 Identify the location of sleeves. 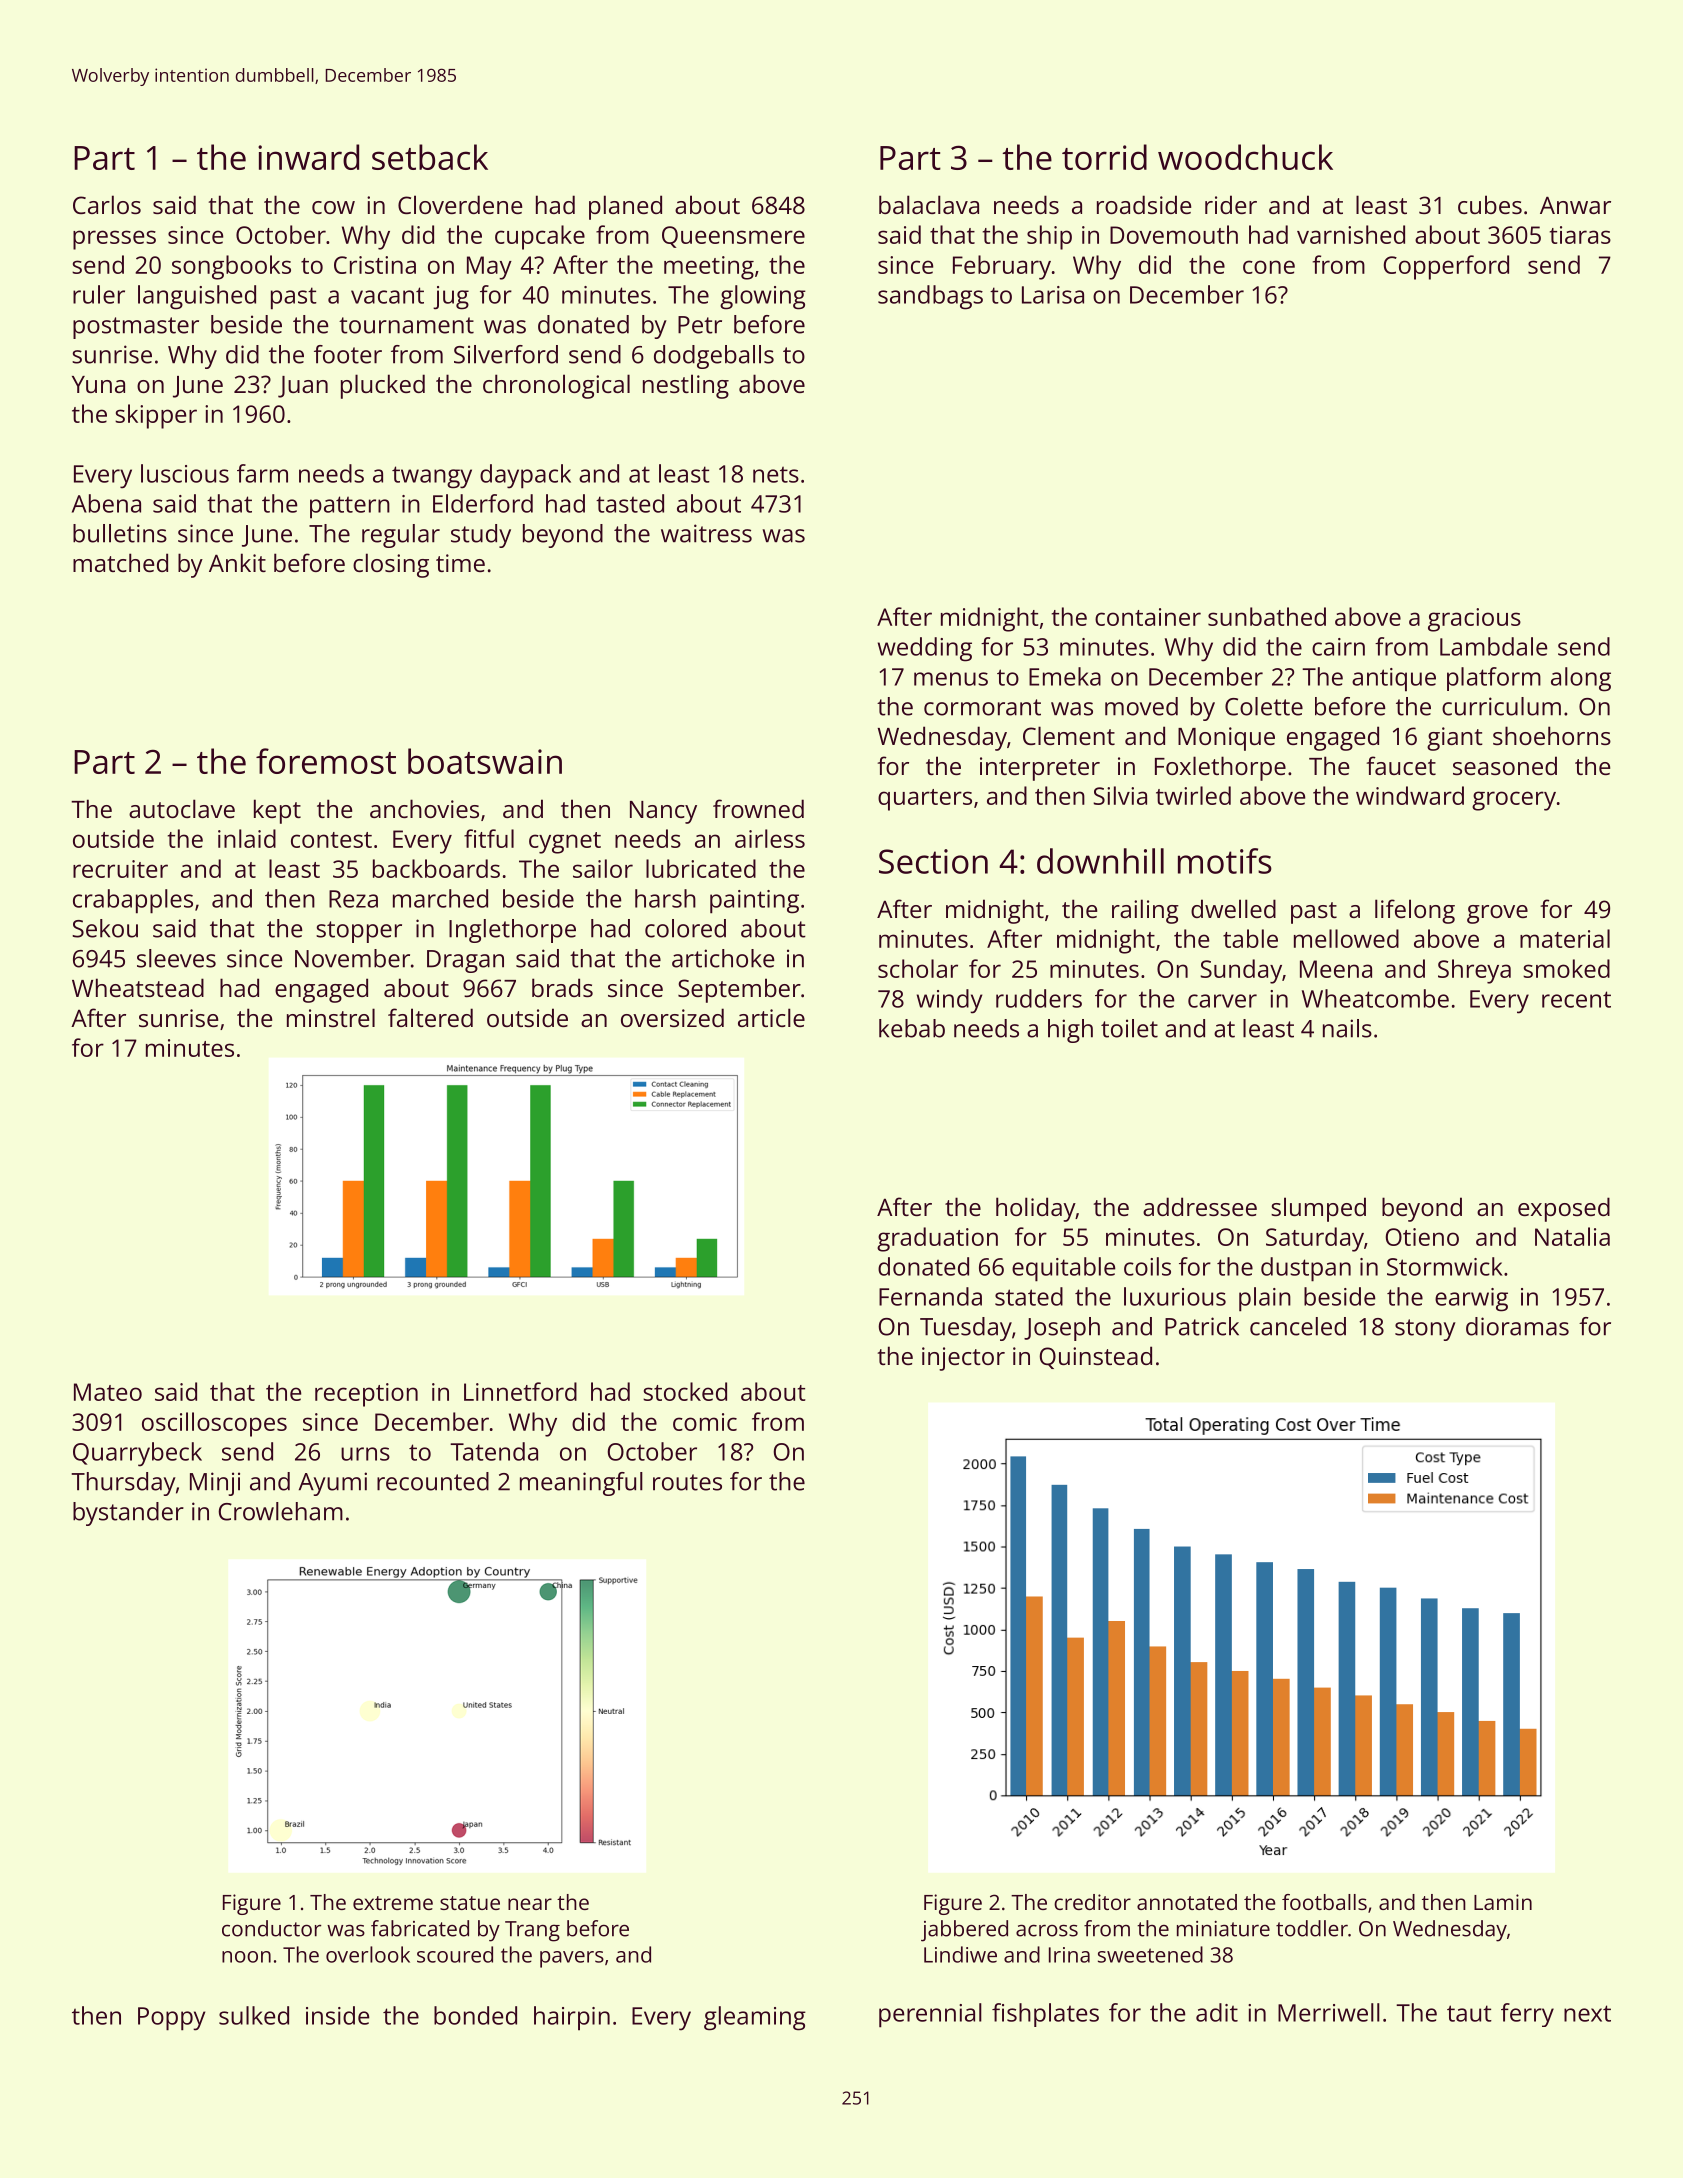
(176, 958).
